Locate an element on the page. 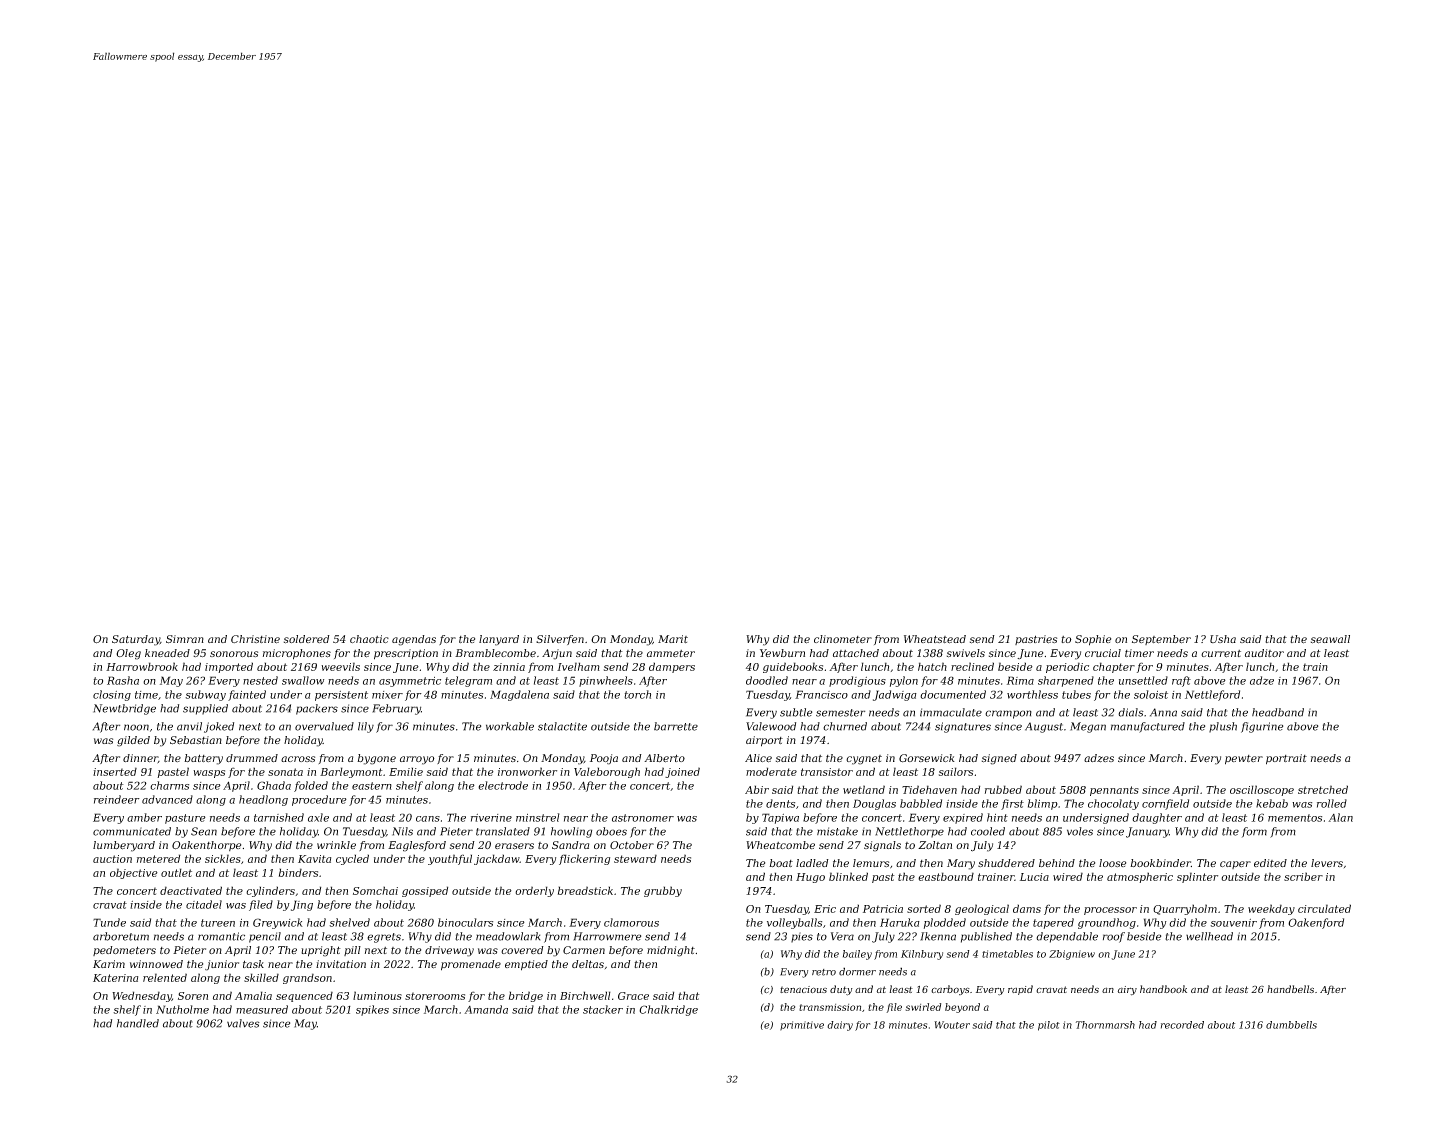 Image resolution: width=1453 pixels, height=1123 pixels. Zbigniew is located at coordinates (1072, 955).
